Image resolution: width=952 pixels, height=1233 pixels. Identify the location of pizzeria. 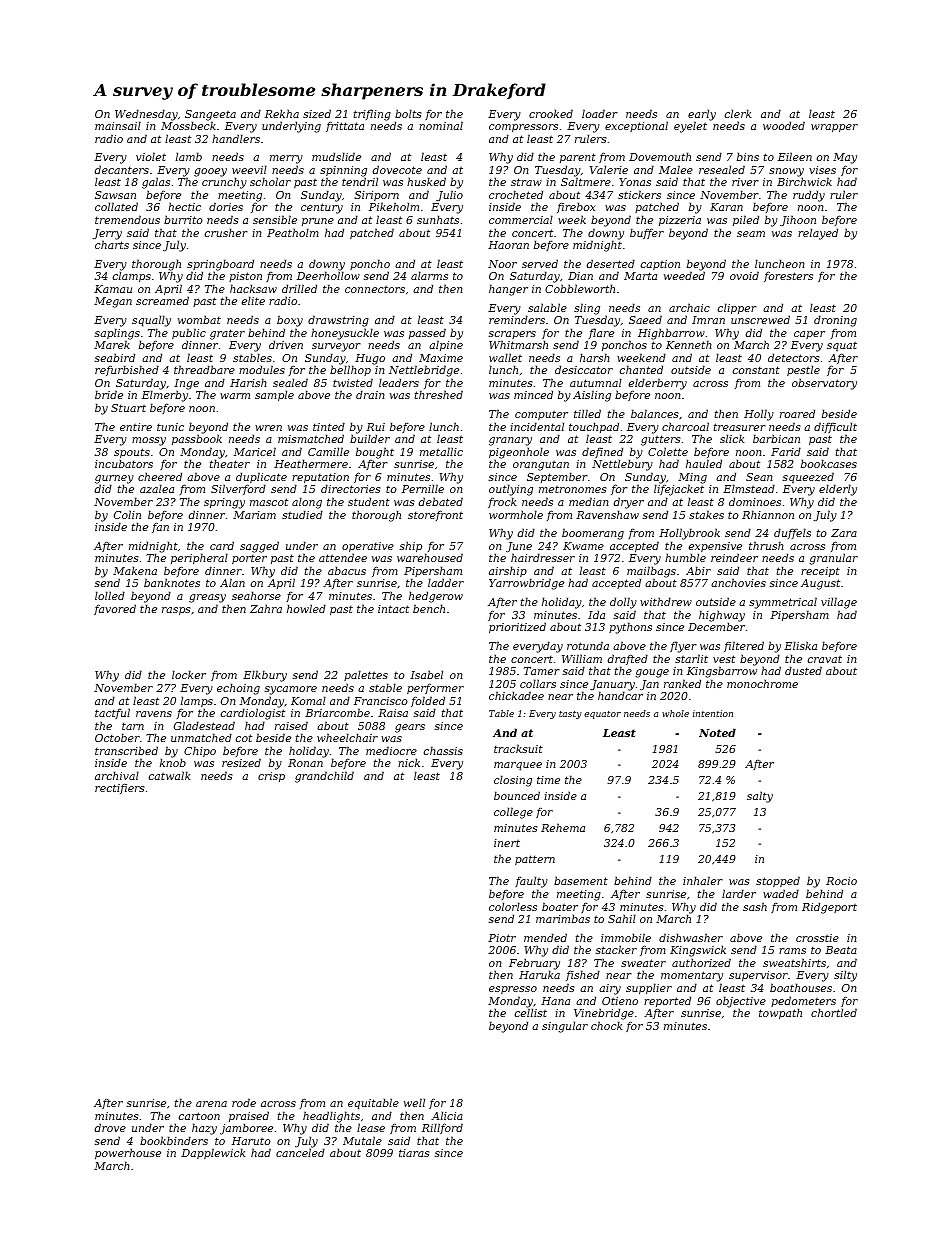
(680, 221).
